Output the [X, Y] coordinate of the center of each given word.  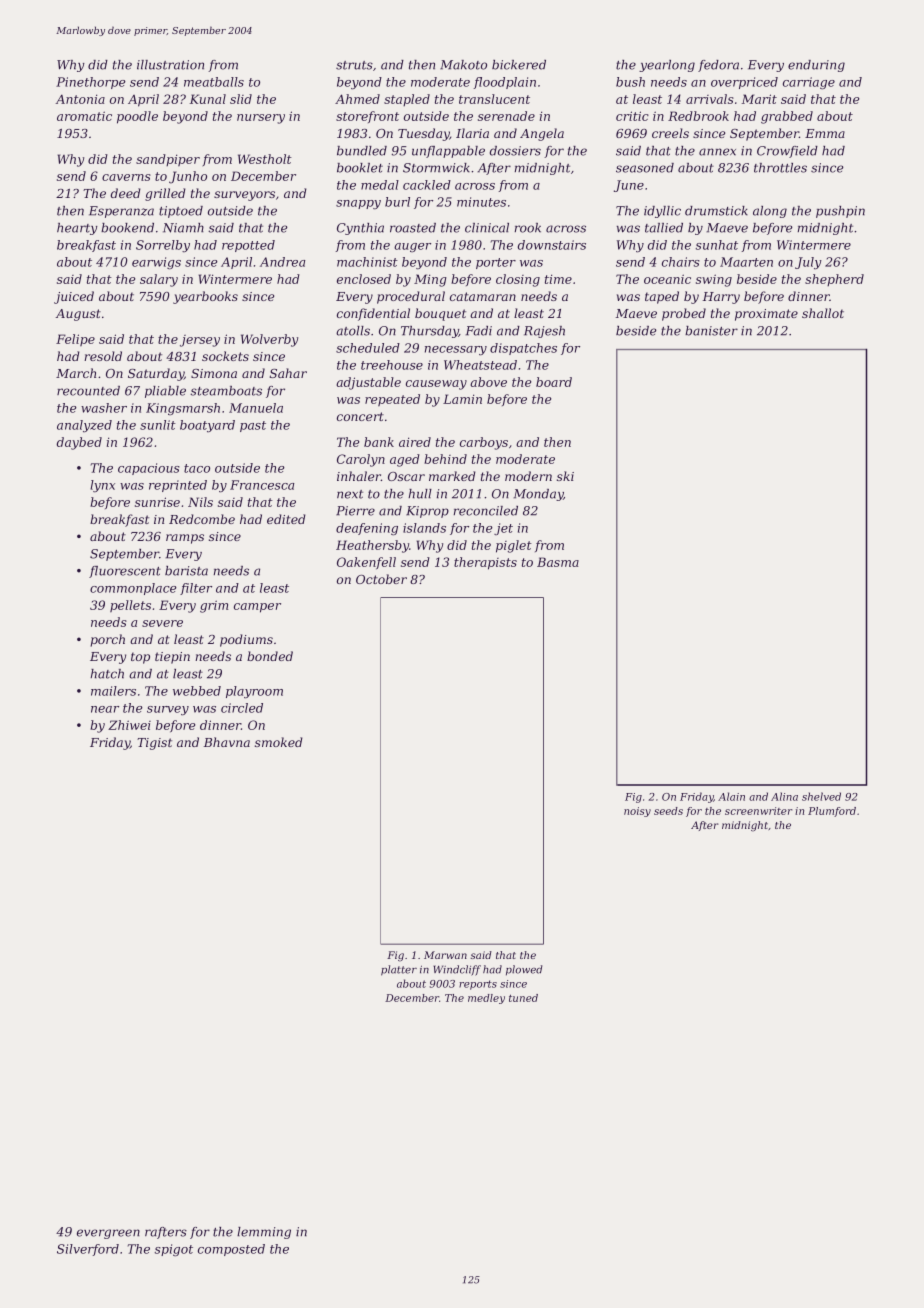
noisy [637, 812]
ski [565, 476]
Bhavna [227, 742]
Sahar [288, 373]
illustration [170, 65]
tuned [523, 998]
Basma [558, 562]
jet [503, 529]
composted [231, 1250]
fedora [718, 66]
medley [486, 999]
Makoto [463, 65]
